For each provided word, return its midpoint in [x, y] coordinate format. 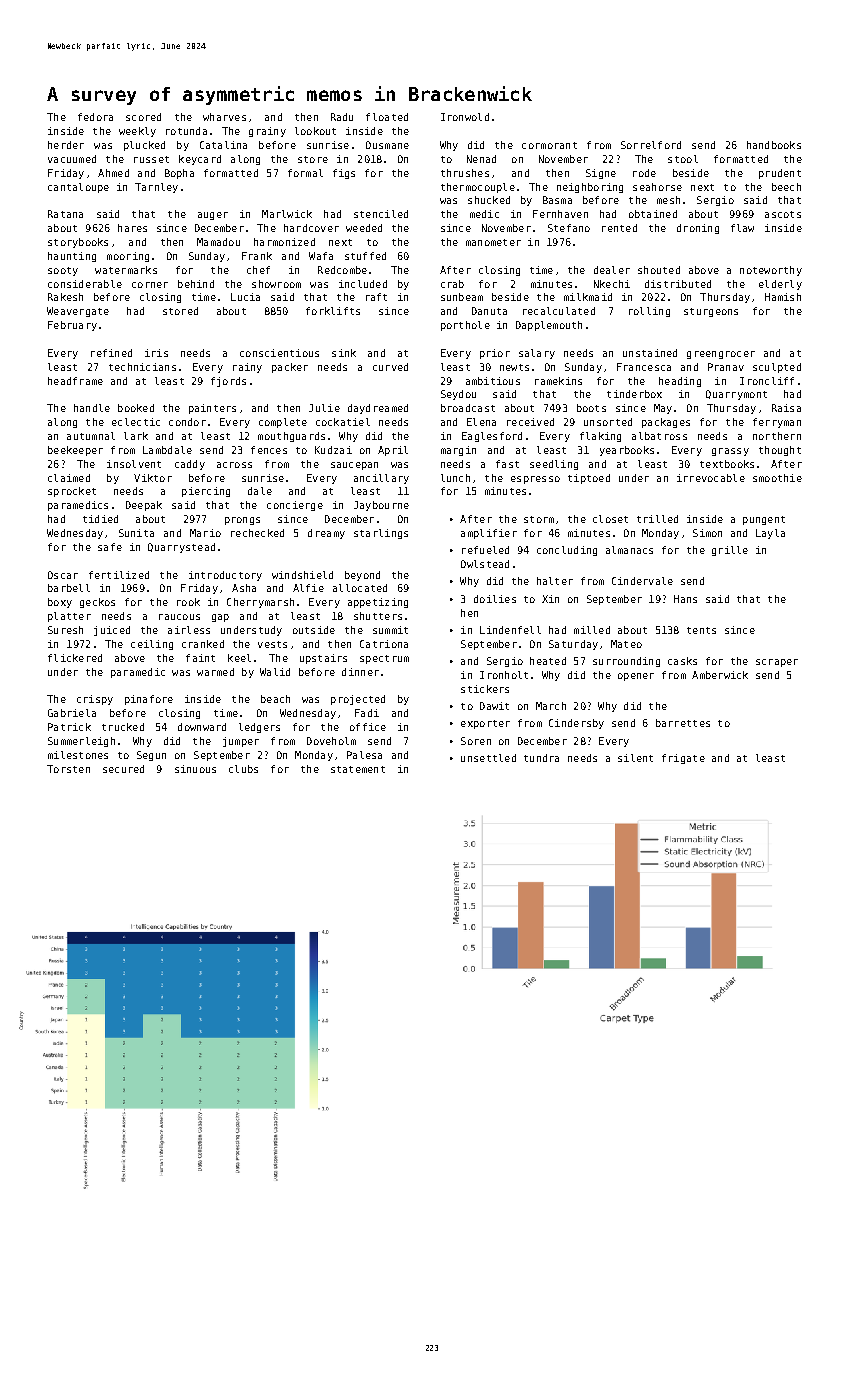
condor [187, 422]
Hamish [783, 297]
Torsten [68, 769]
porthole [465, 326]
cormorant [549, 145]
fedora [95, 117]
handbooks [774, 145]
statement [358, 769]
